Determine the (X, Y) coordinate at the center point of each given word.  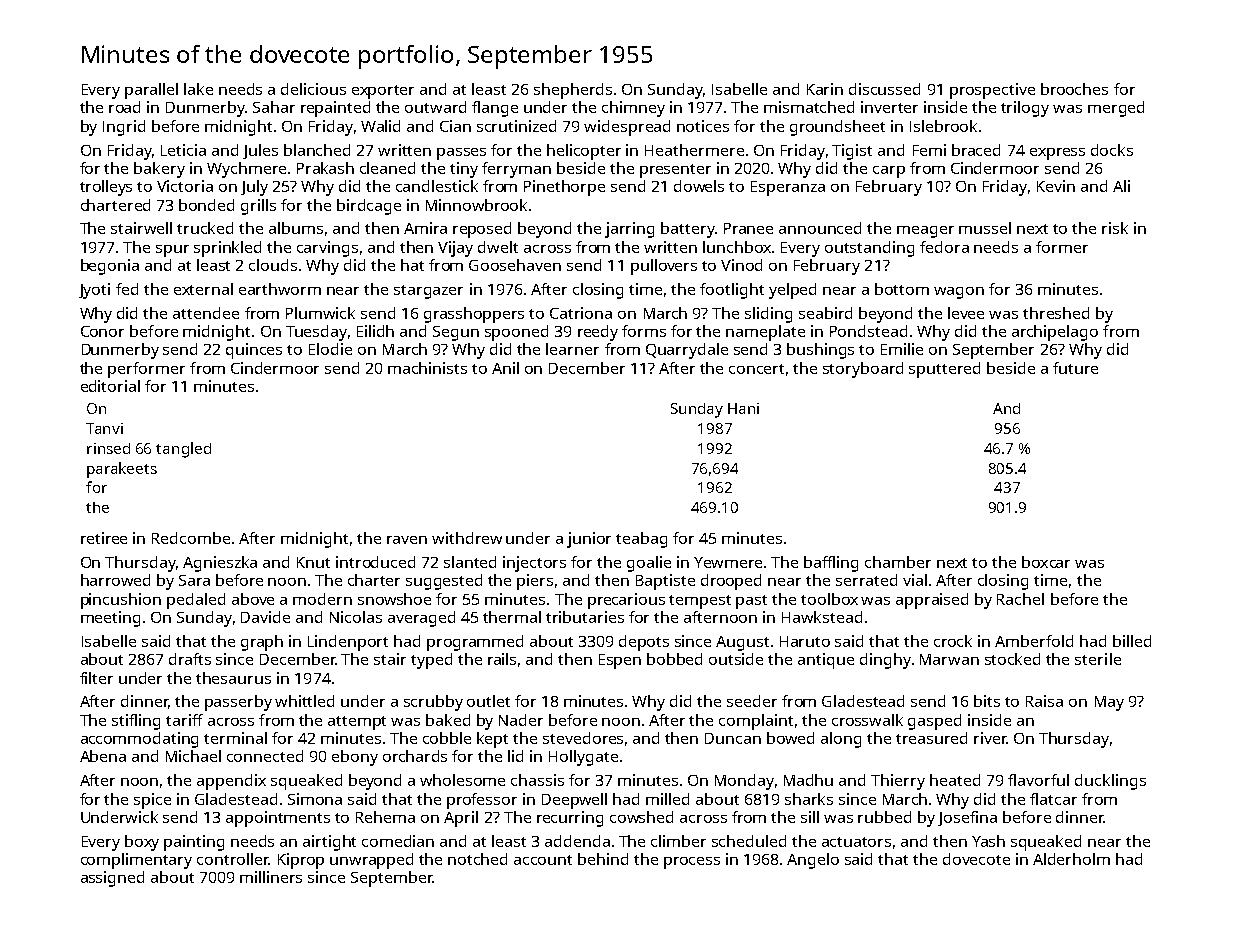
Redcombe (191, 538)
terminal (235, 738)
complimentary (136, 861)
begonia (110, 267)
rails (502, 659)
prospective (992, 91)
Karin (825, 89)
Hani (743, 408)
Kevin (1056, 186)
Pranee (748, 228)
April (461, 819)
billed (1132, 641)
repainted (335, 109)
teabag (641, 540)
